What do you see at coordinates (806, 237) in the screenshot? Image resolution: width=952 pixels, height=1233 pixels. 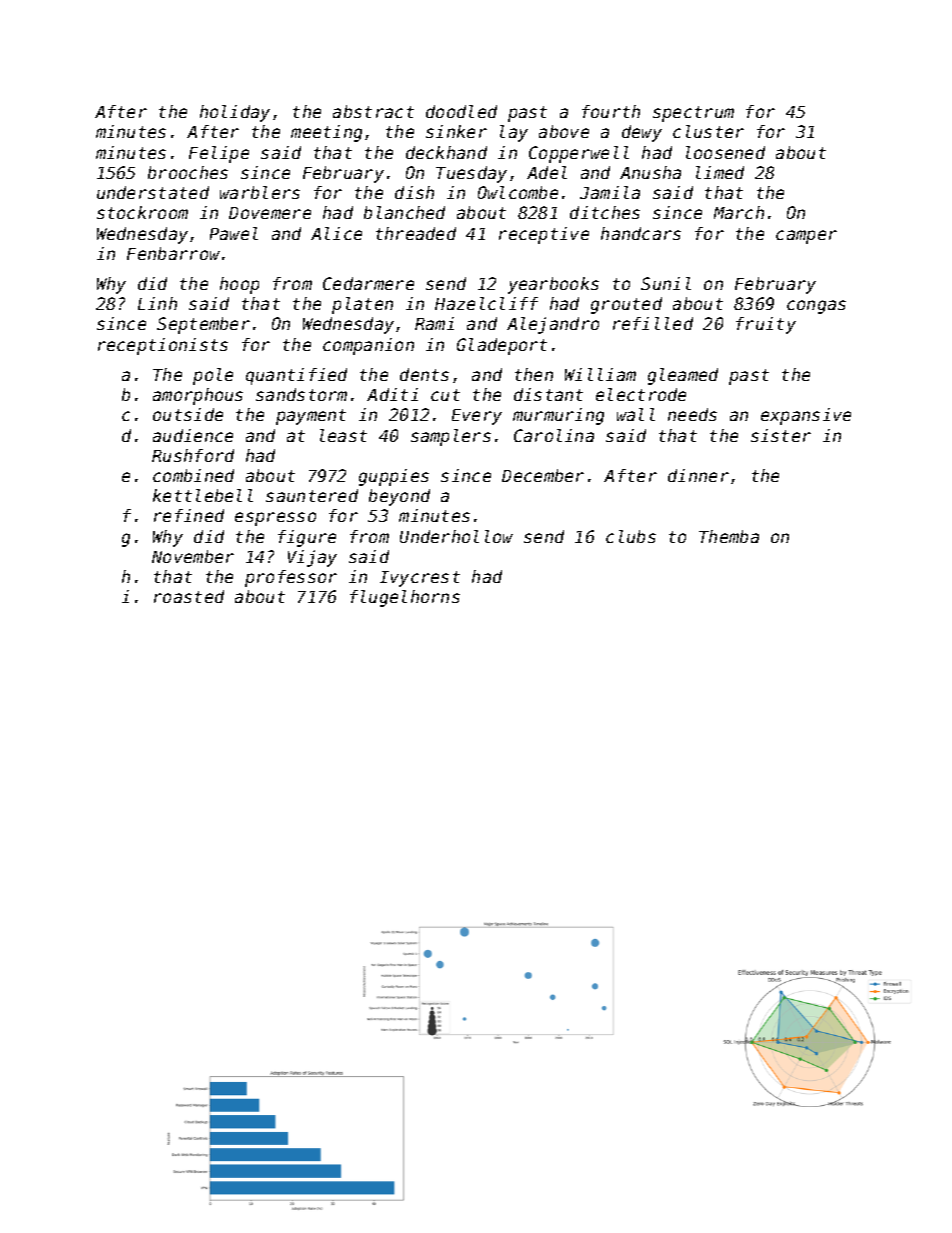 I see `camper` at bounding box center [806, 237].
